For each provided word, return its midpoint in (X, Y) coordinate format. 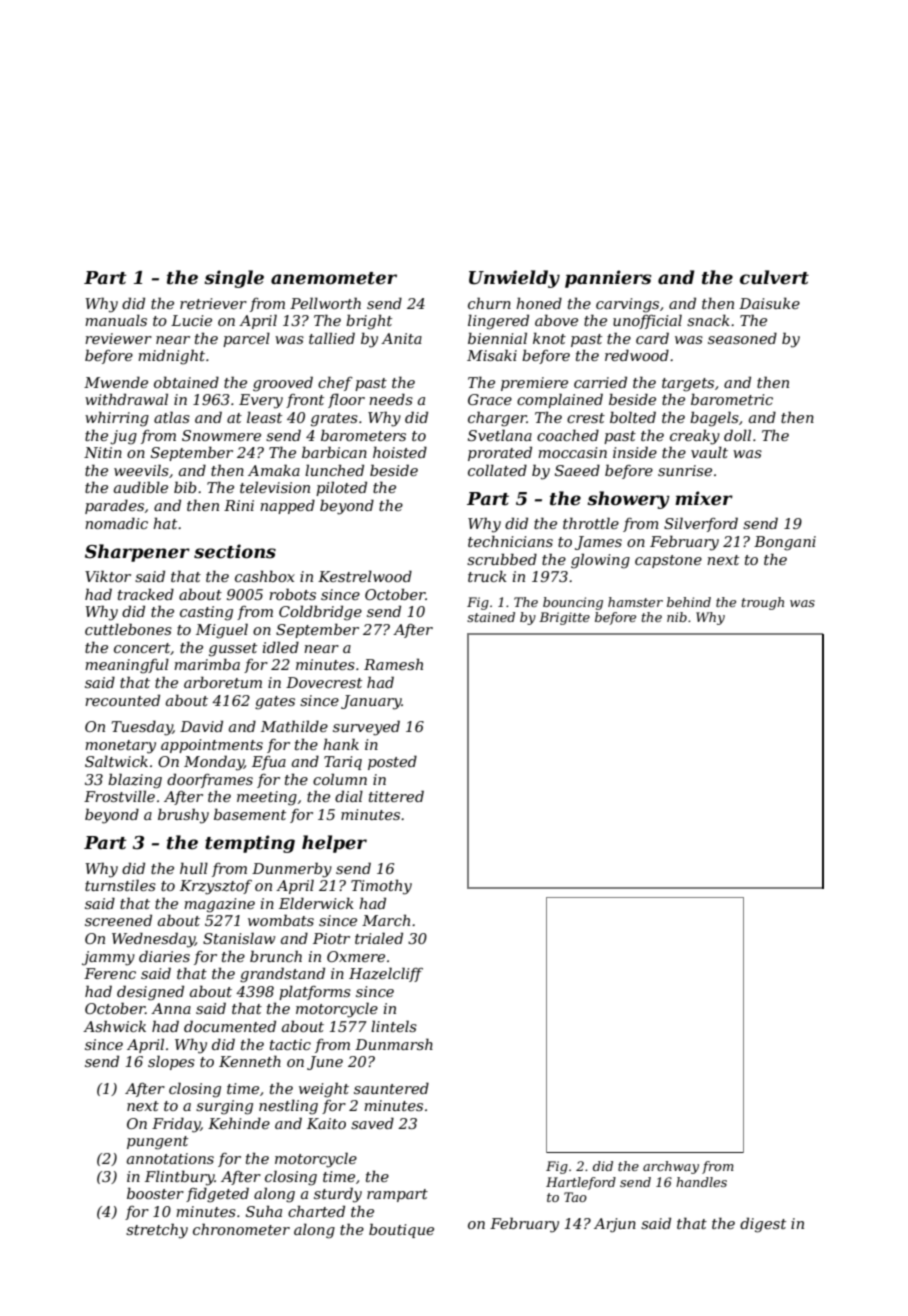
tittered (396, 796)
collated (497, 470)
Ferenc (110, 973)
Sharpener (137, 553)
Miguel (222, 631)
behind (689, 602)
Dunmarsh (394, 1044)
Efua (269, 763)
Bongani (785, 543)
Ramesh (393, 664)
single (234, 279)
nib (677, 617)
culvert (774, 277)
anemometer (334, 278)
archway (671, 1167)
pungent (157, 1143)
